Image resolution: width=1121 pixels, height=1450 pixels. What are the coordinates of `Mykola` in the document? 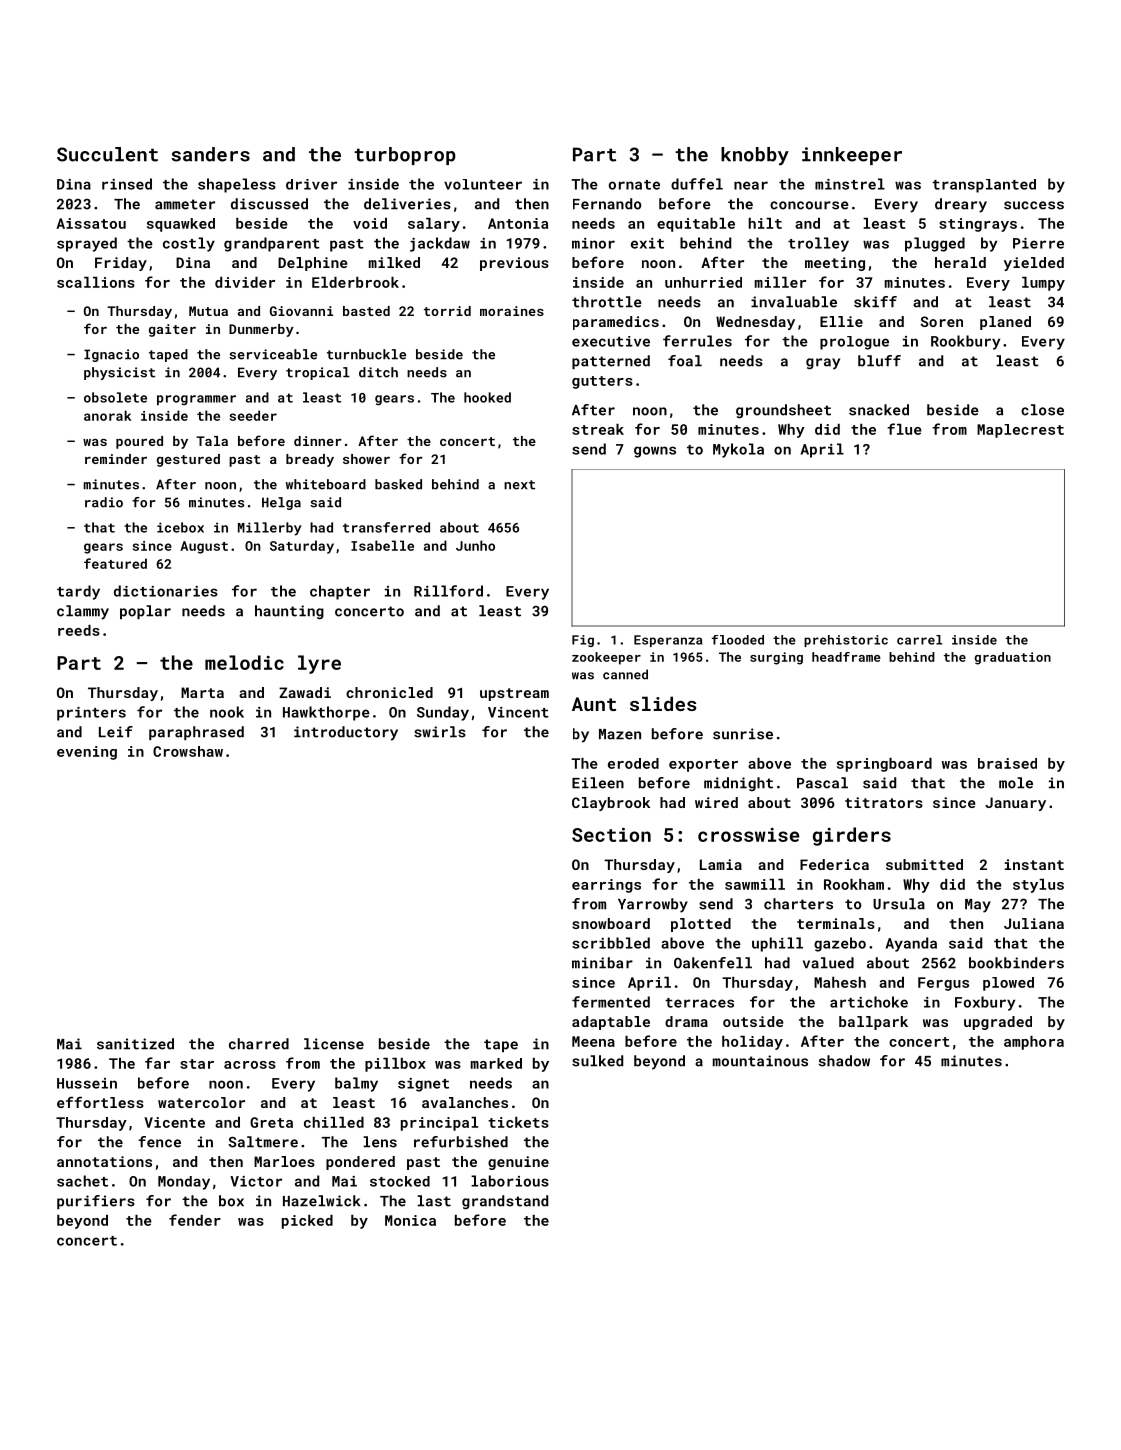 It's located at (738, 450).
